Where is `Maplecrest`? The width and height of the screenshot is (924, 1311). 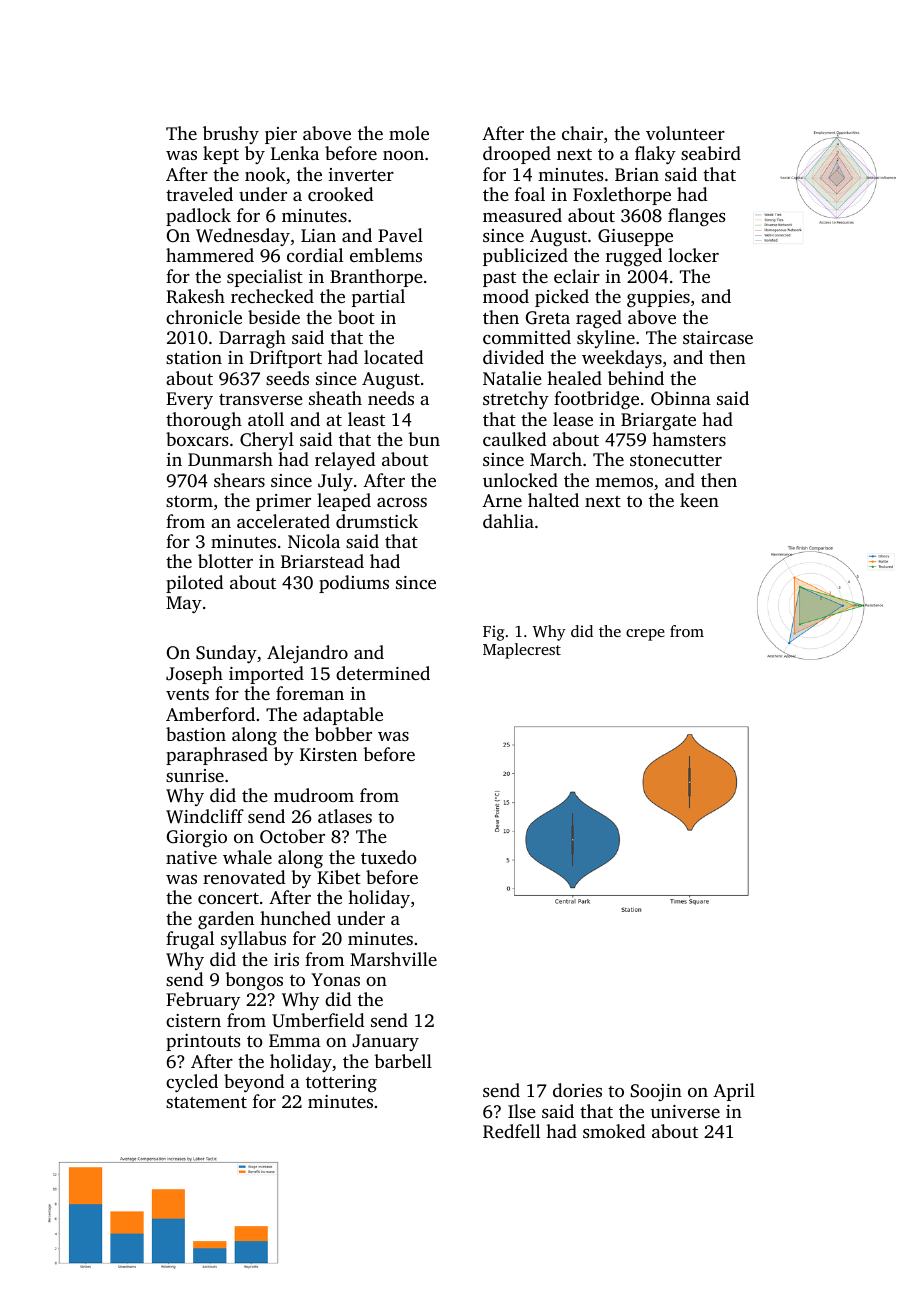 Maplecrest is located at coordinates (522, 651).
